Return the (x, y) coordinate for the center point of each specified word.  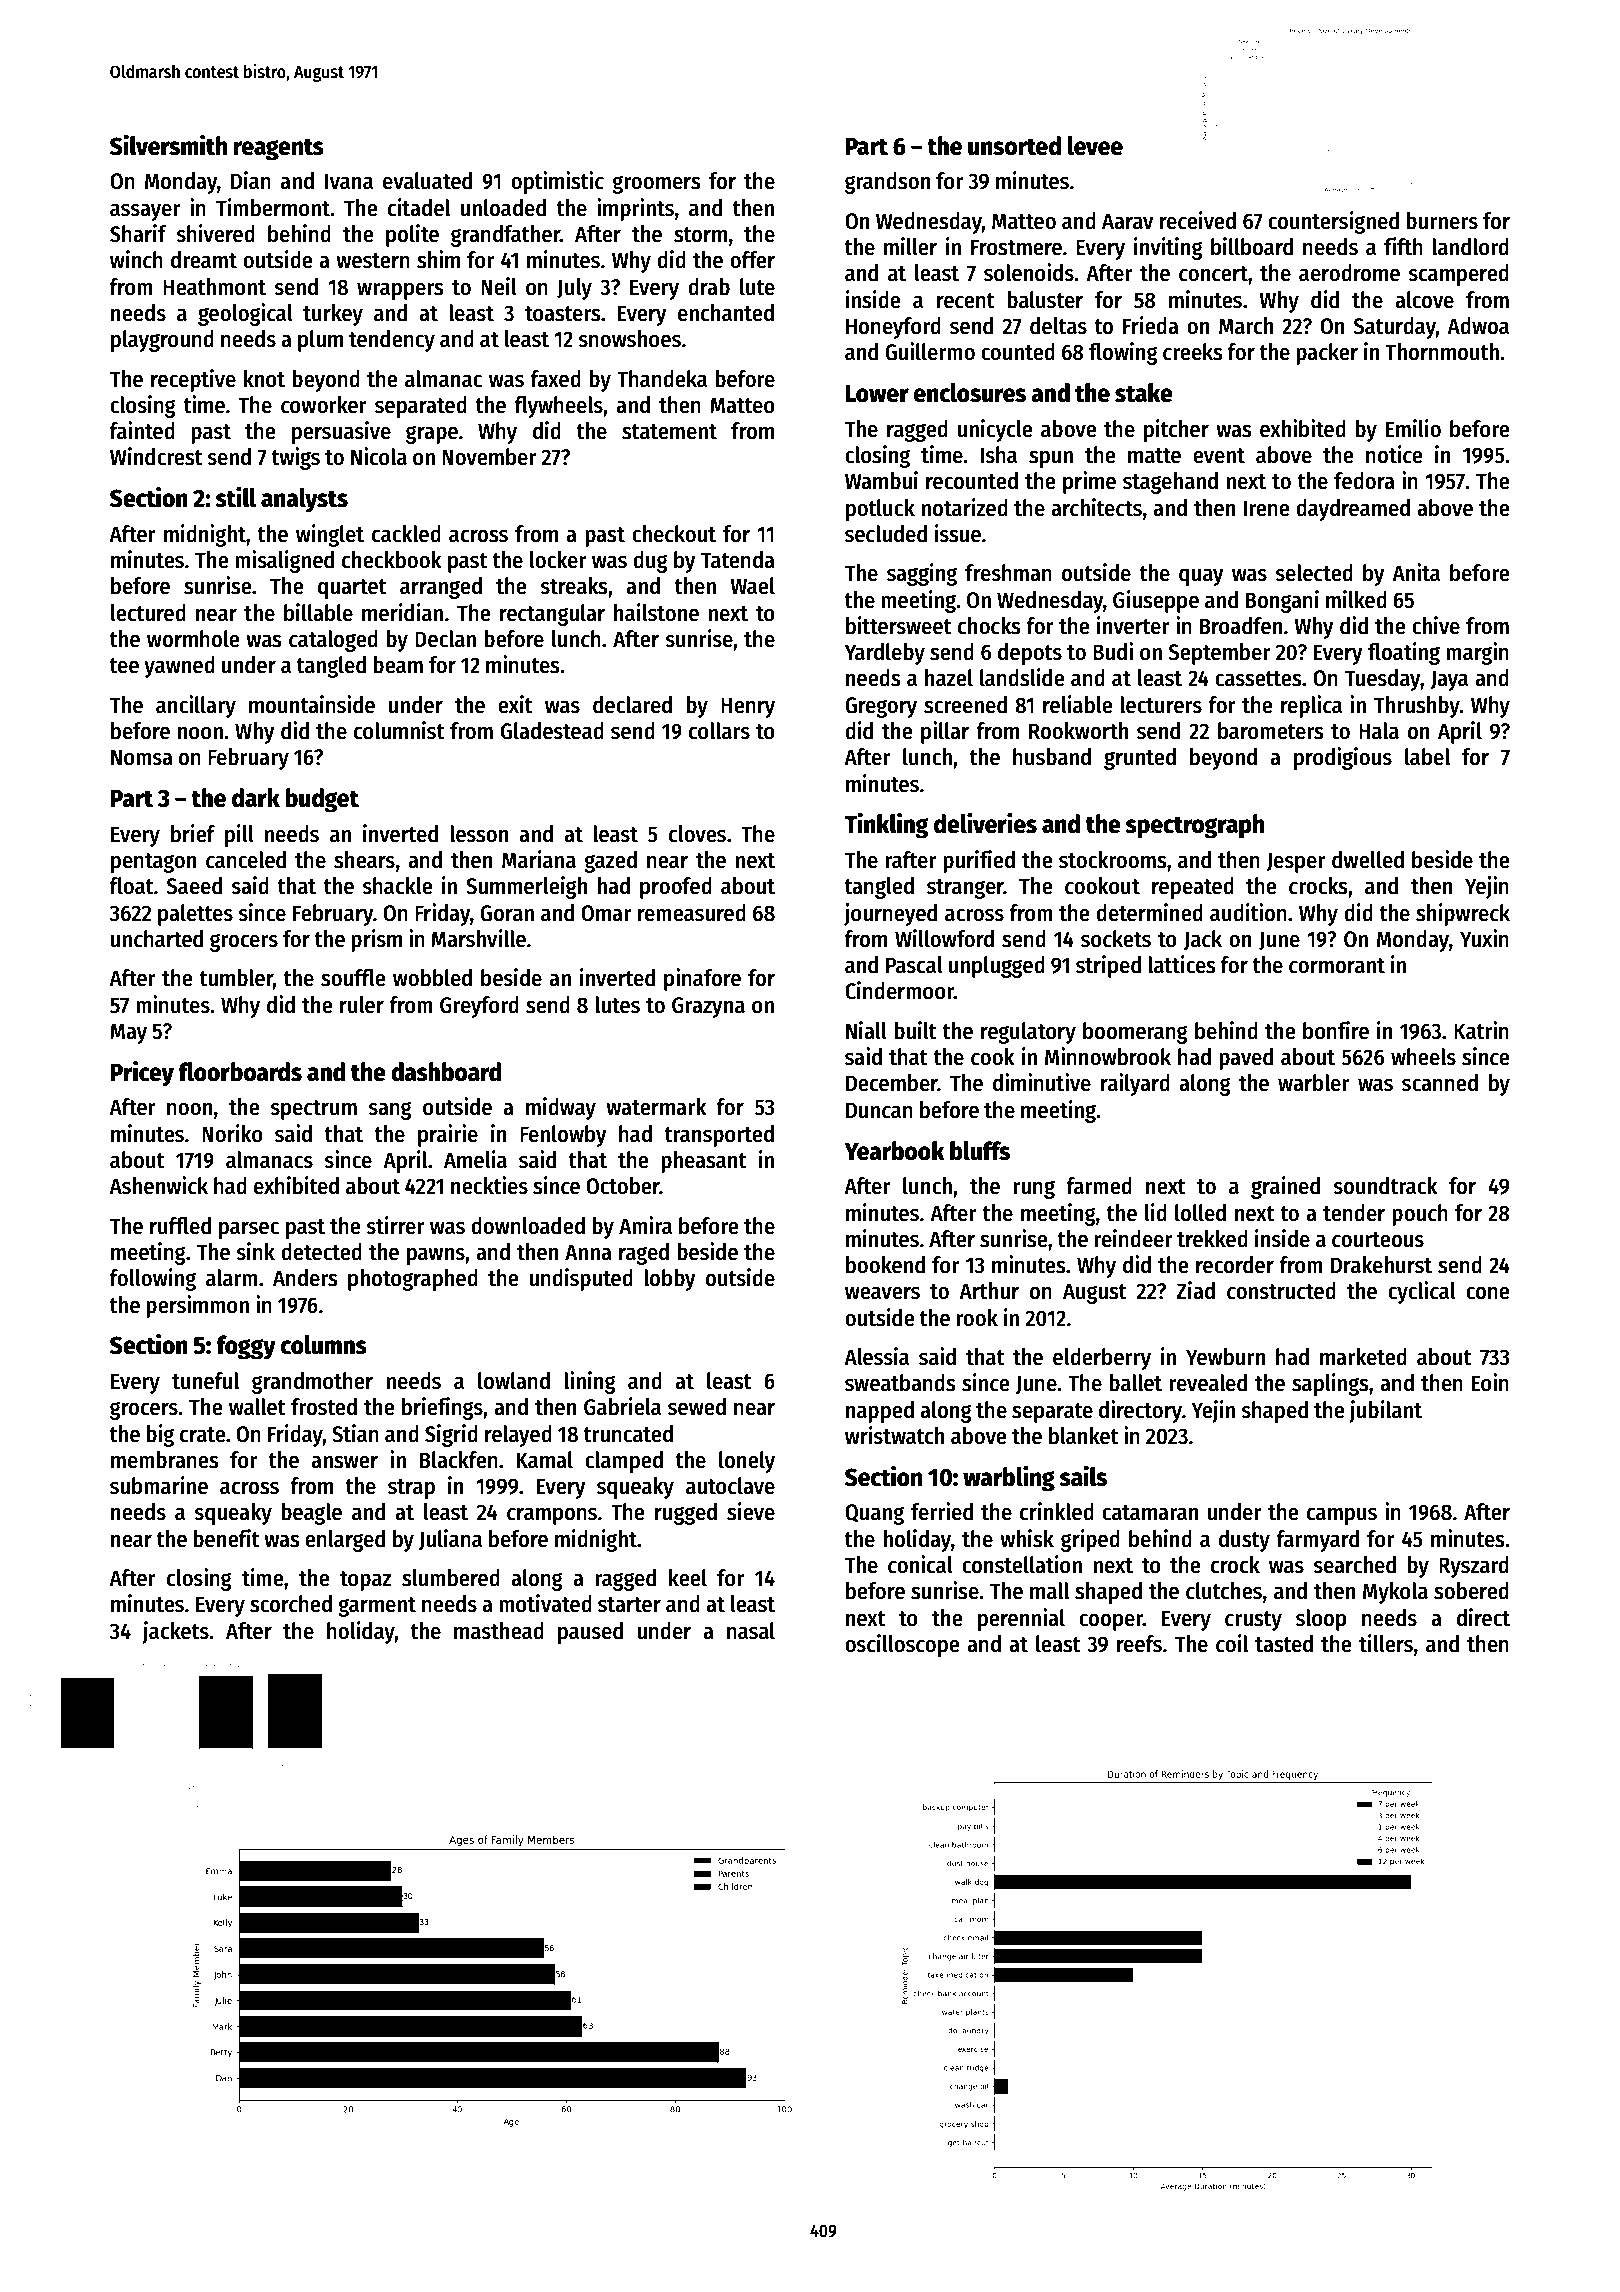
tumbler (236, 978)
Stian (355, 1433)
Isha (999, 455)
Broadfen (1241, 626)
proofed (676, 888)
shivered (215, 233)
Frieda (1151, 325)
